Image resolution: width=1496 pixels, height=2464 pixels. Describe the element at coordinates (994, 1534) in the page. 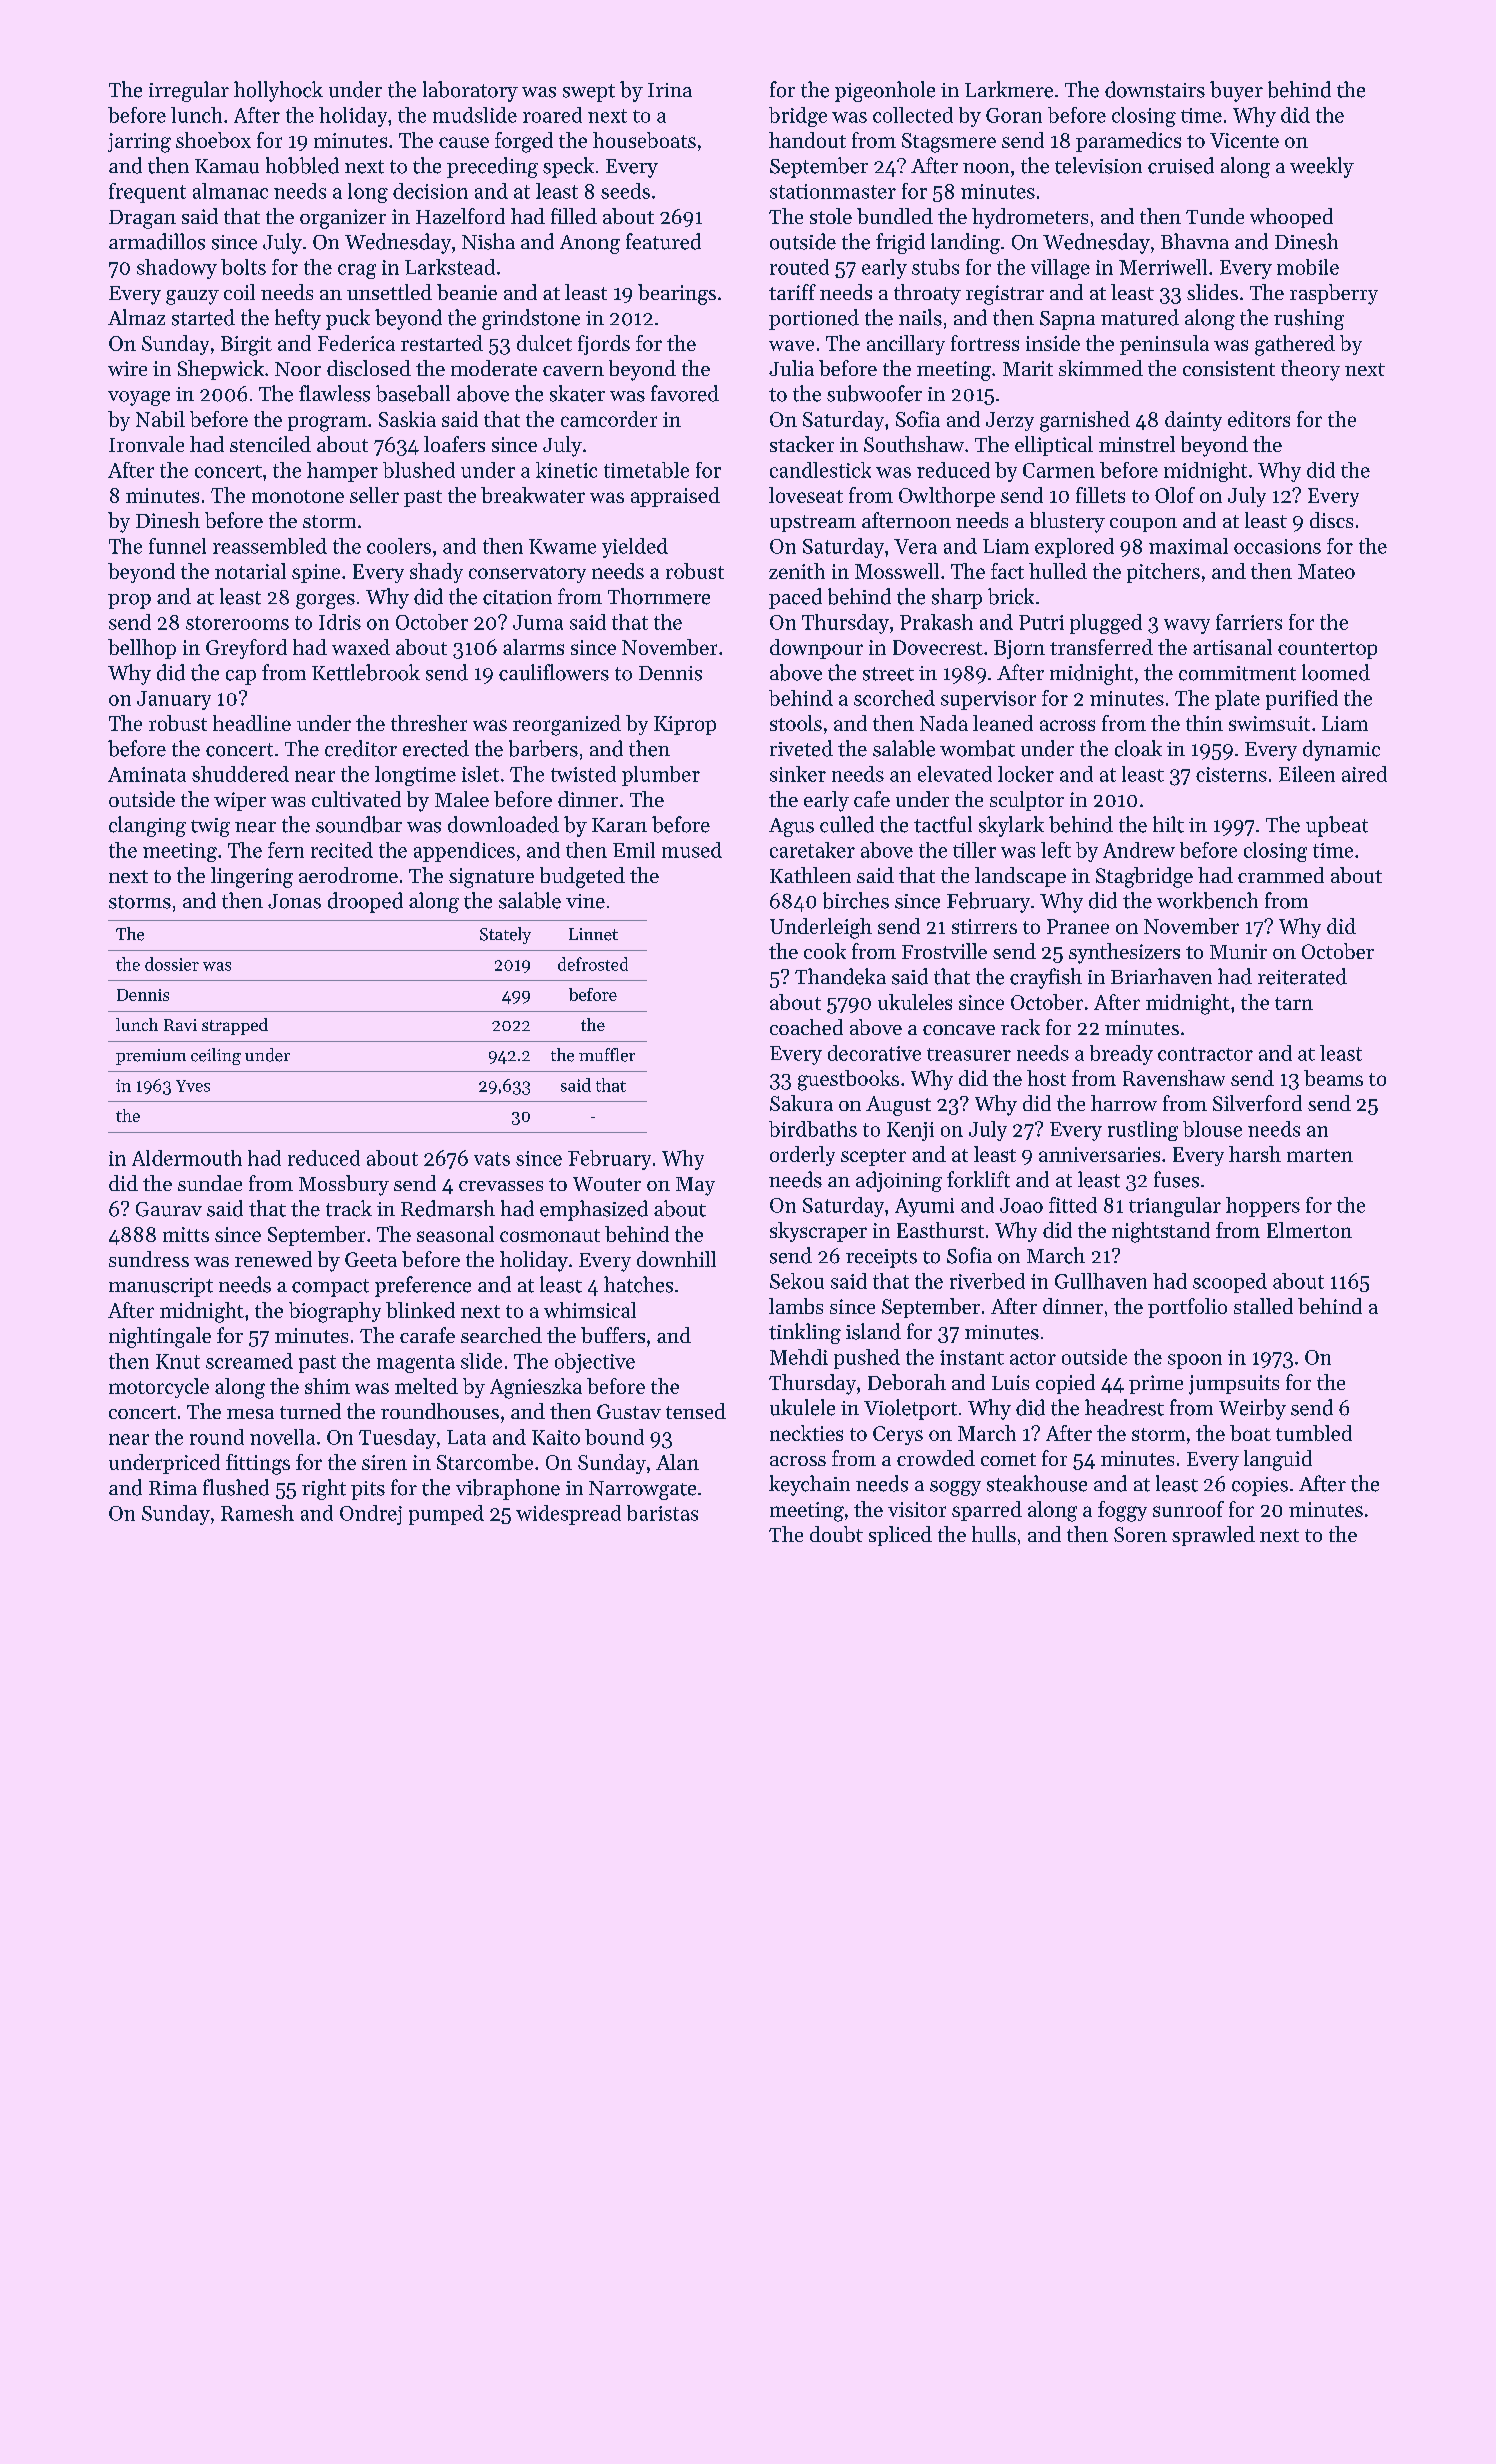

I see `hulls` at that location.
